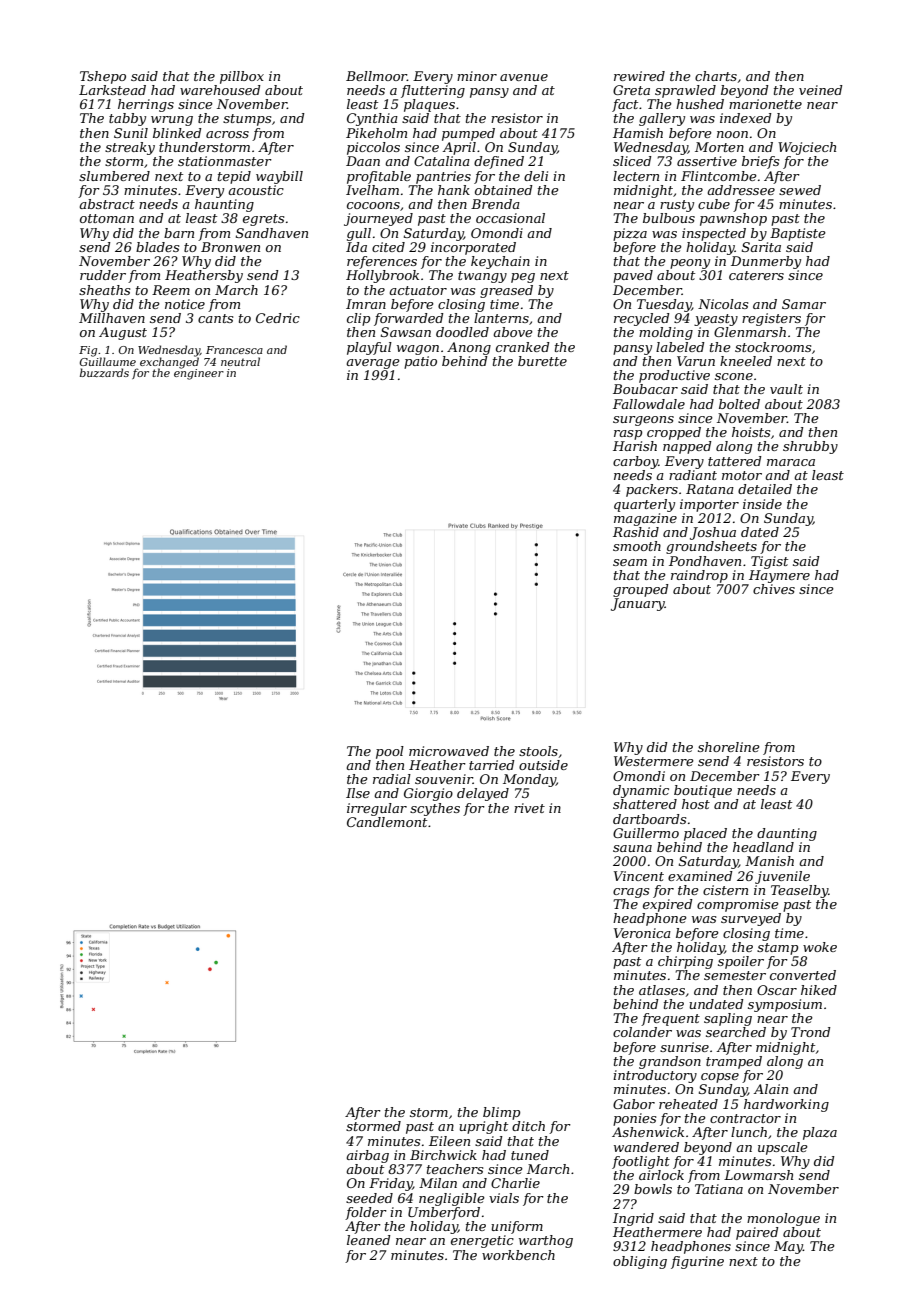 The width and height of the image is (924, 1308). Describe the element at coordinates (732, 134) in the image. I see `noon` at that location.
